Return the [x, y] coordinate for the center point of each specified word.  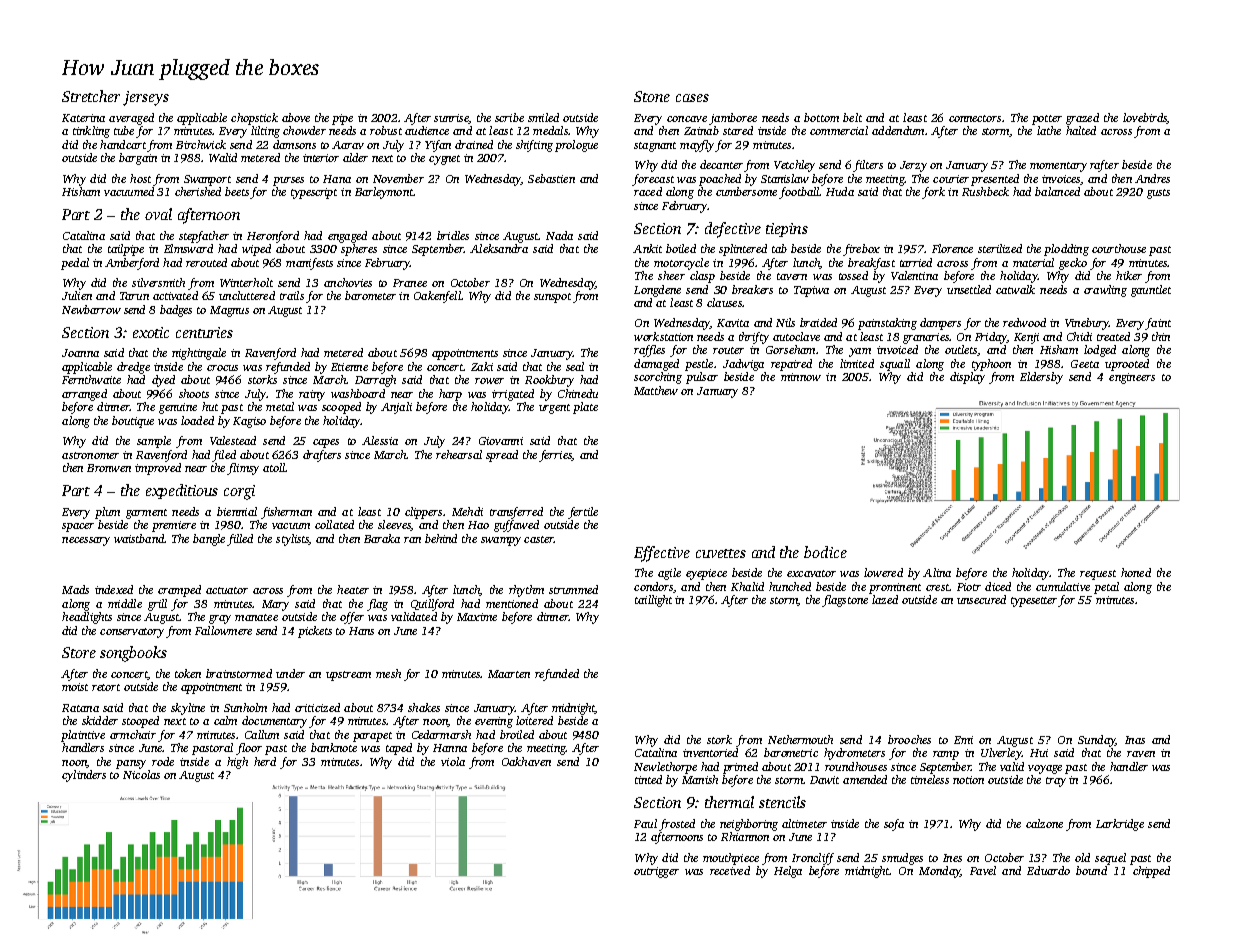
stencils [782, 802]
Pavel [983, 870]
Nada [559, 235]
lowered [883, 572]
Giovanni [501, 441]
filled [240, 540]
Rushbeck [985, 191]
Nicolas [141, 774]
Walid [223, 157]
